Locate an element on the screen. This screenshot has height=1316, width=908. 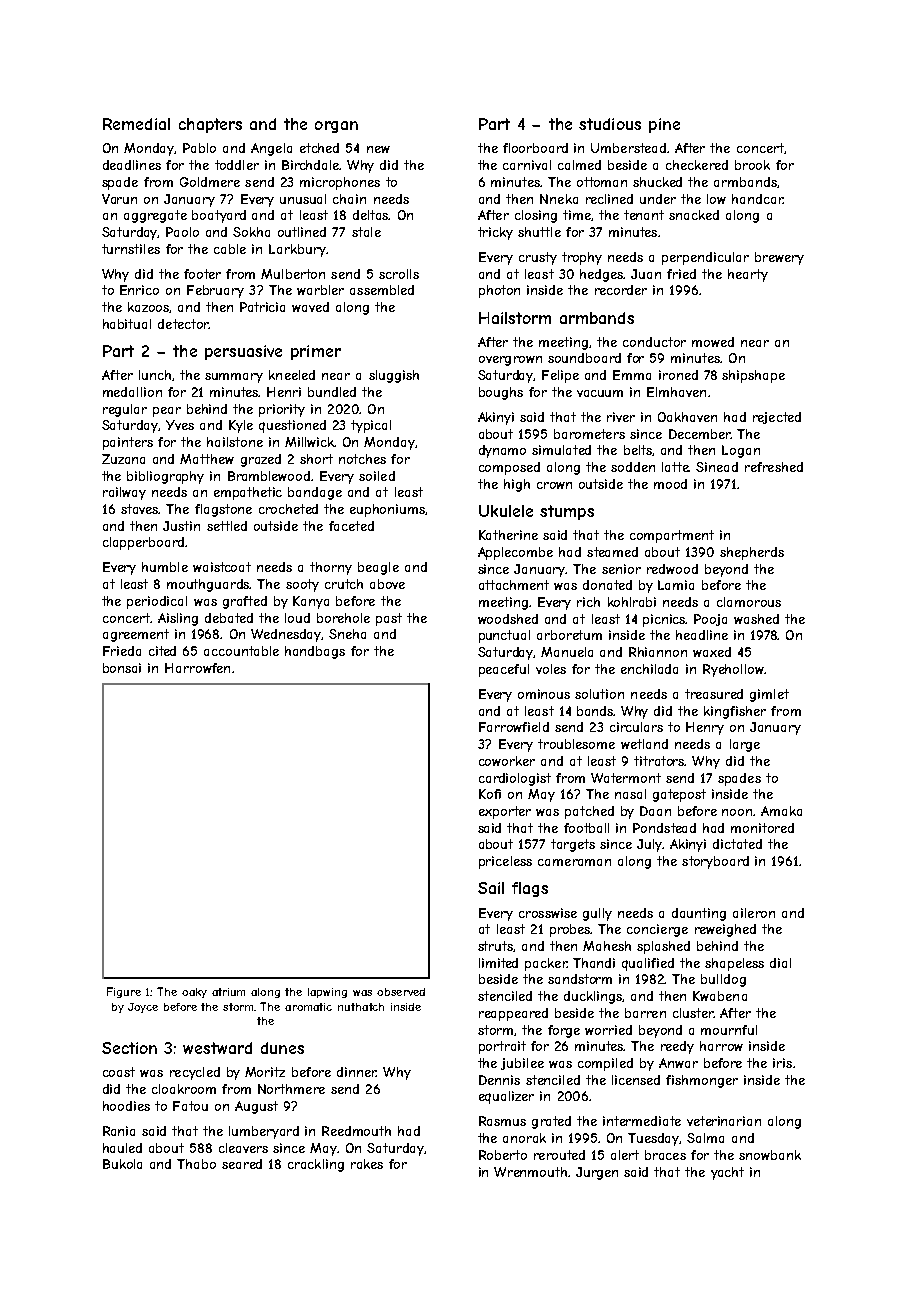
priceless is located at coordinates (505, 862).
